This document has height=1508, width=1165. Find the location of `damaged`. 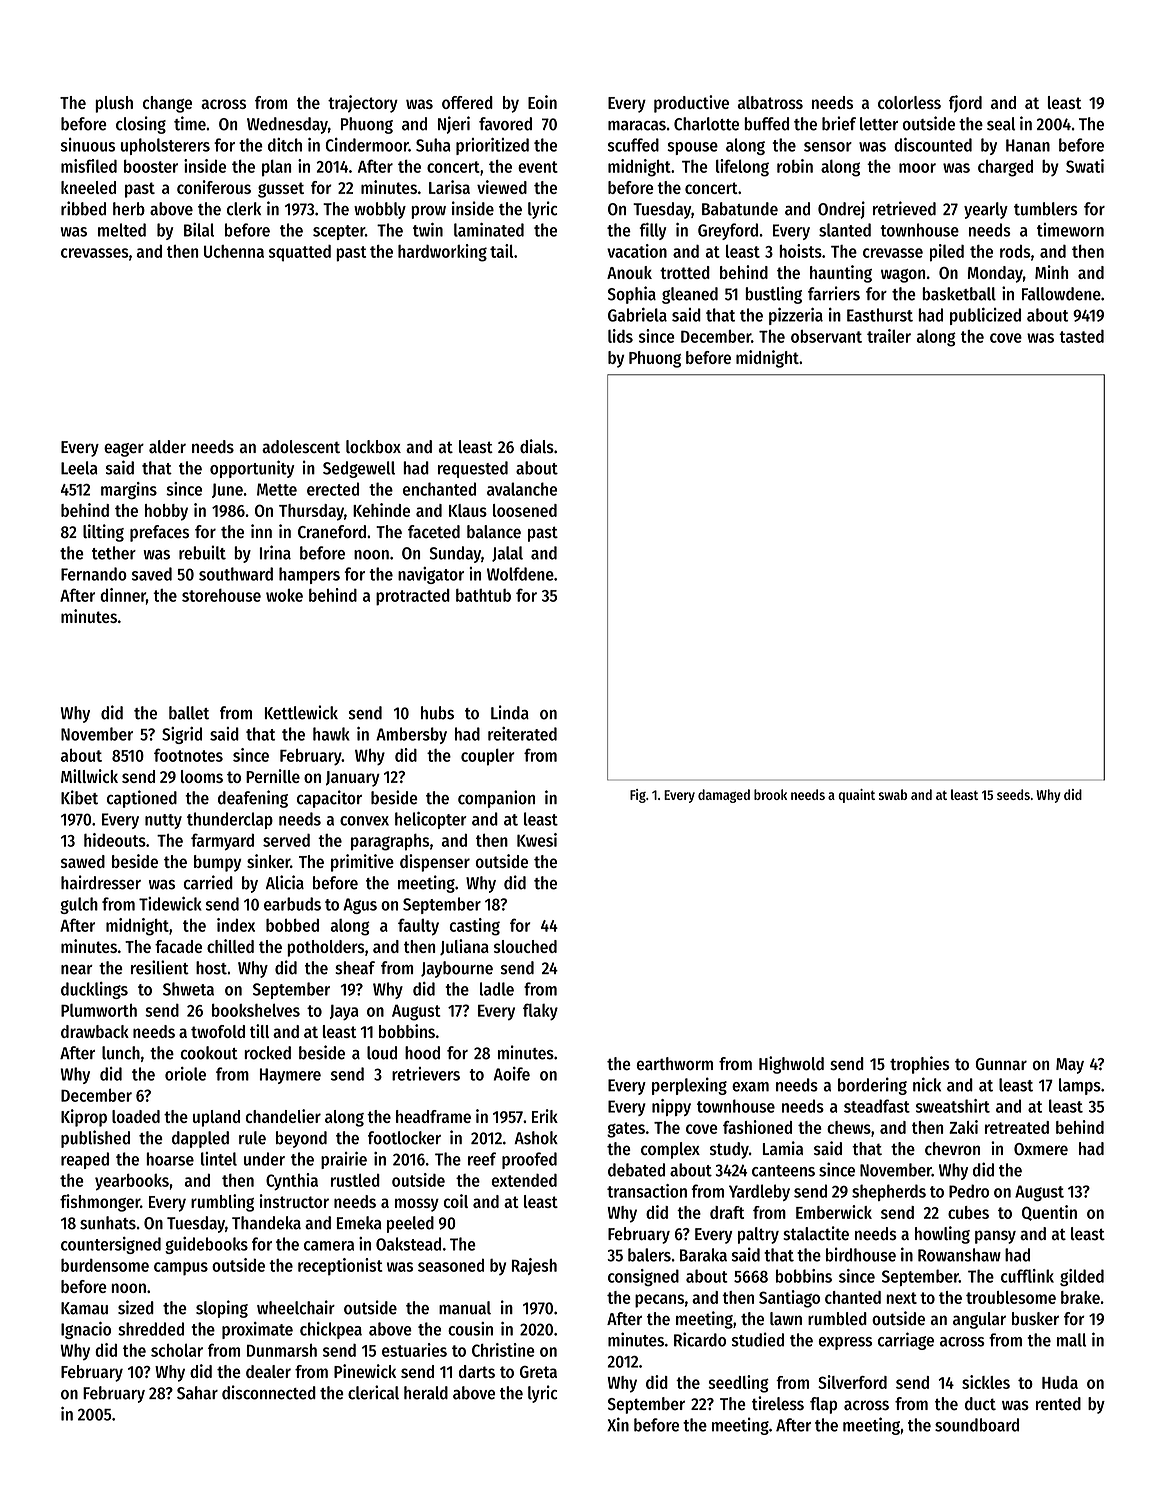

damaged is located at coordinates (724, 796).
